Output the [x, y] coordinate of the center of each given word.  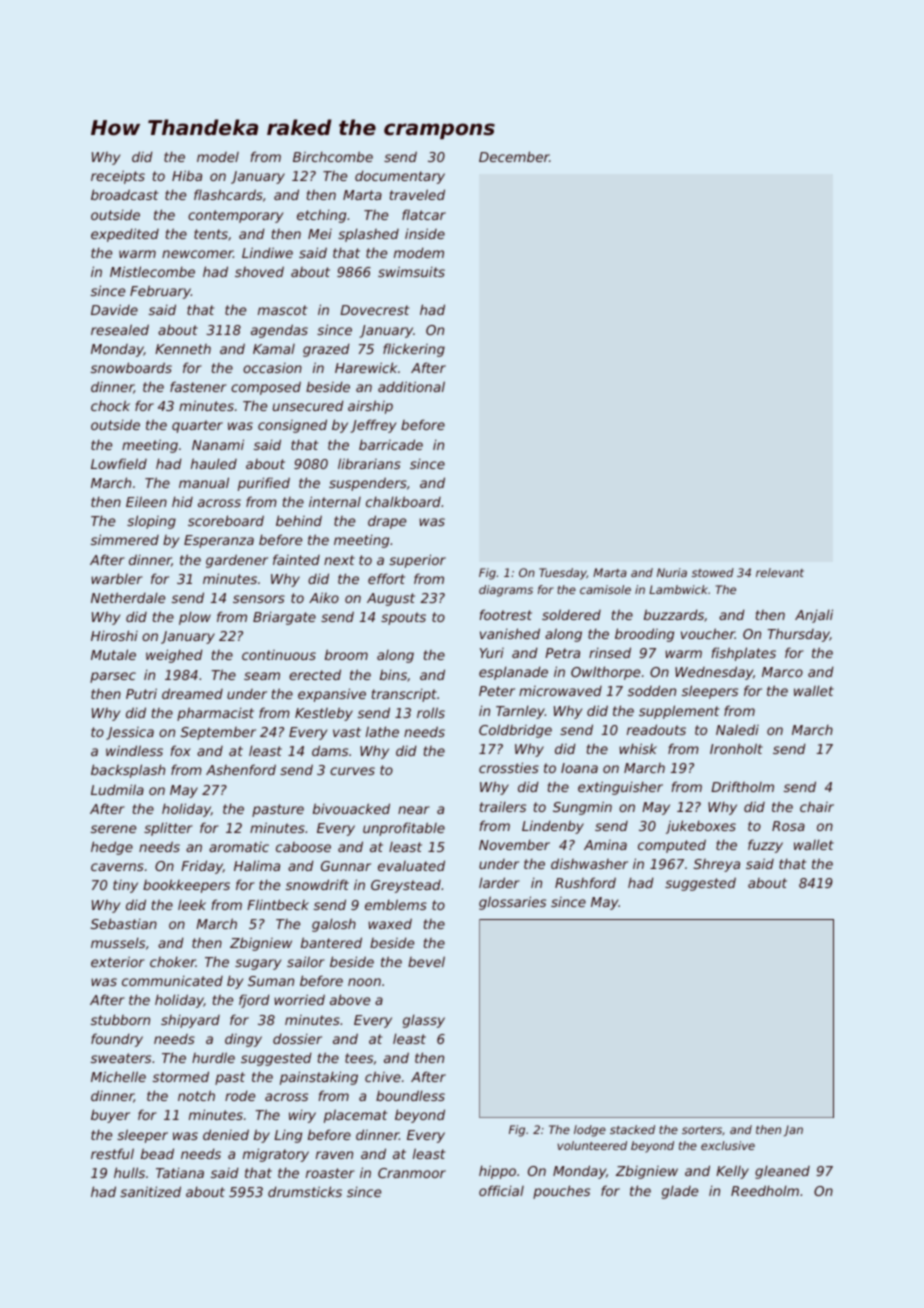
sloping [151, 522]
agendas [279, 331]
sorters [702, 1130]
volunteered [592, 1145]
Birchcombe [333, 156]
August [391, 599]
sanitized [150, 1191]
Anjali [814, 616]
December [514, 156]
